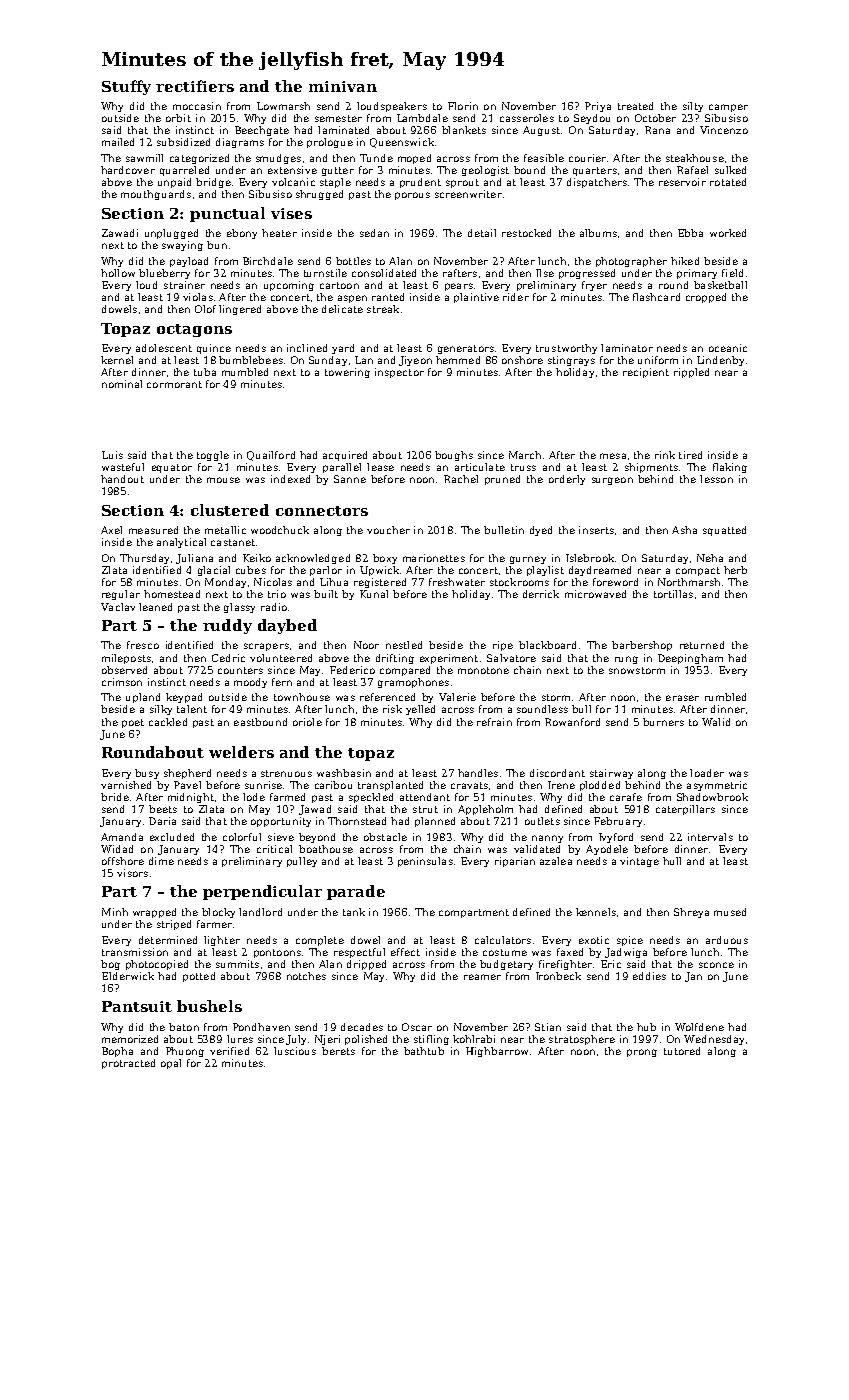 This document has width=849, height=1400. Describe the element at coordinates (414, 159) in the document. I see `moped` at that location.
